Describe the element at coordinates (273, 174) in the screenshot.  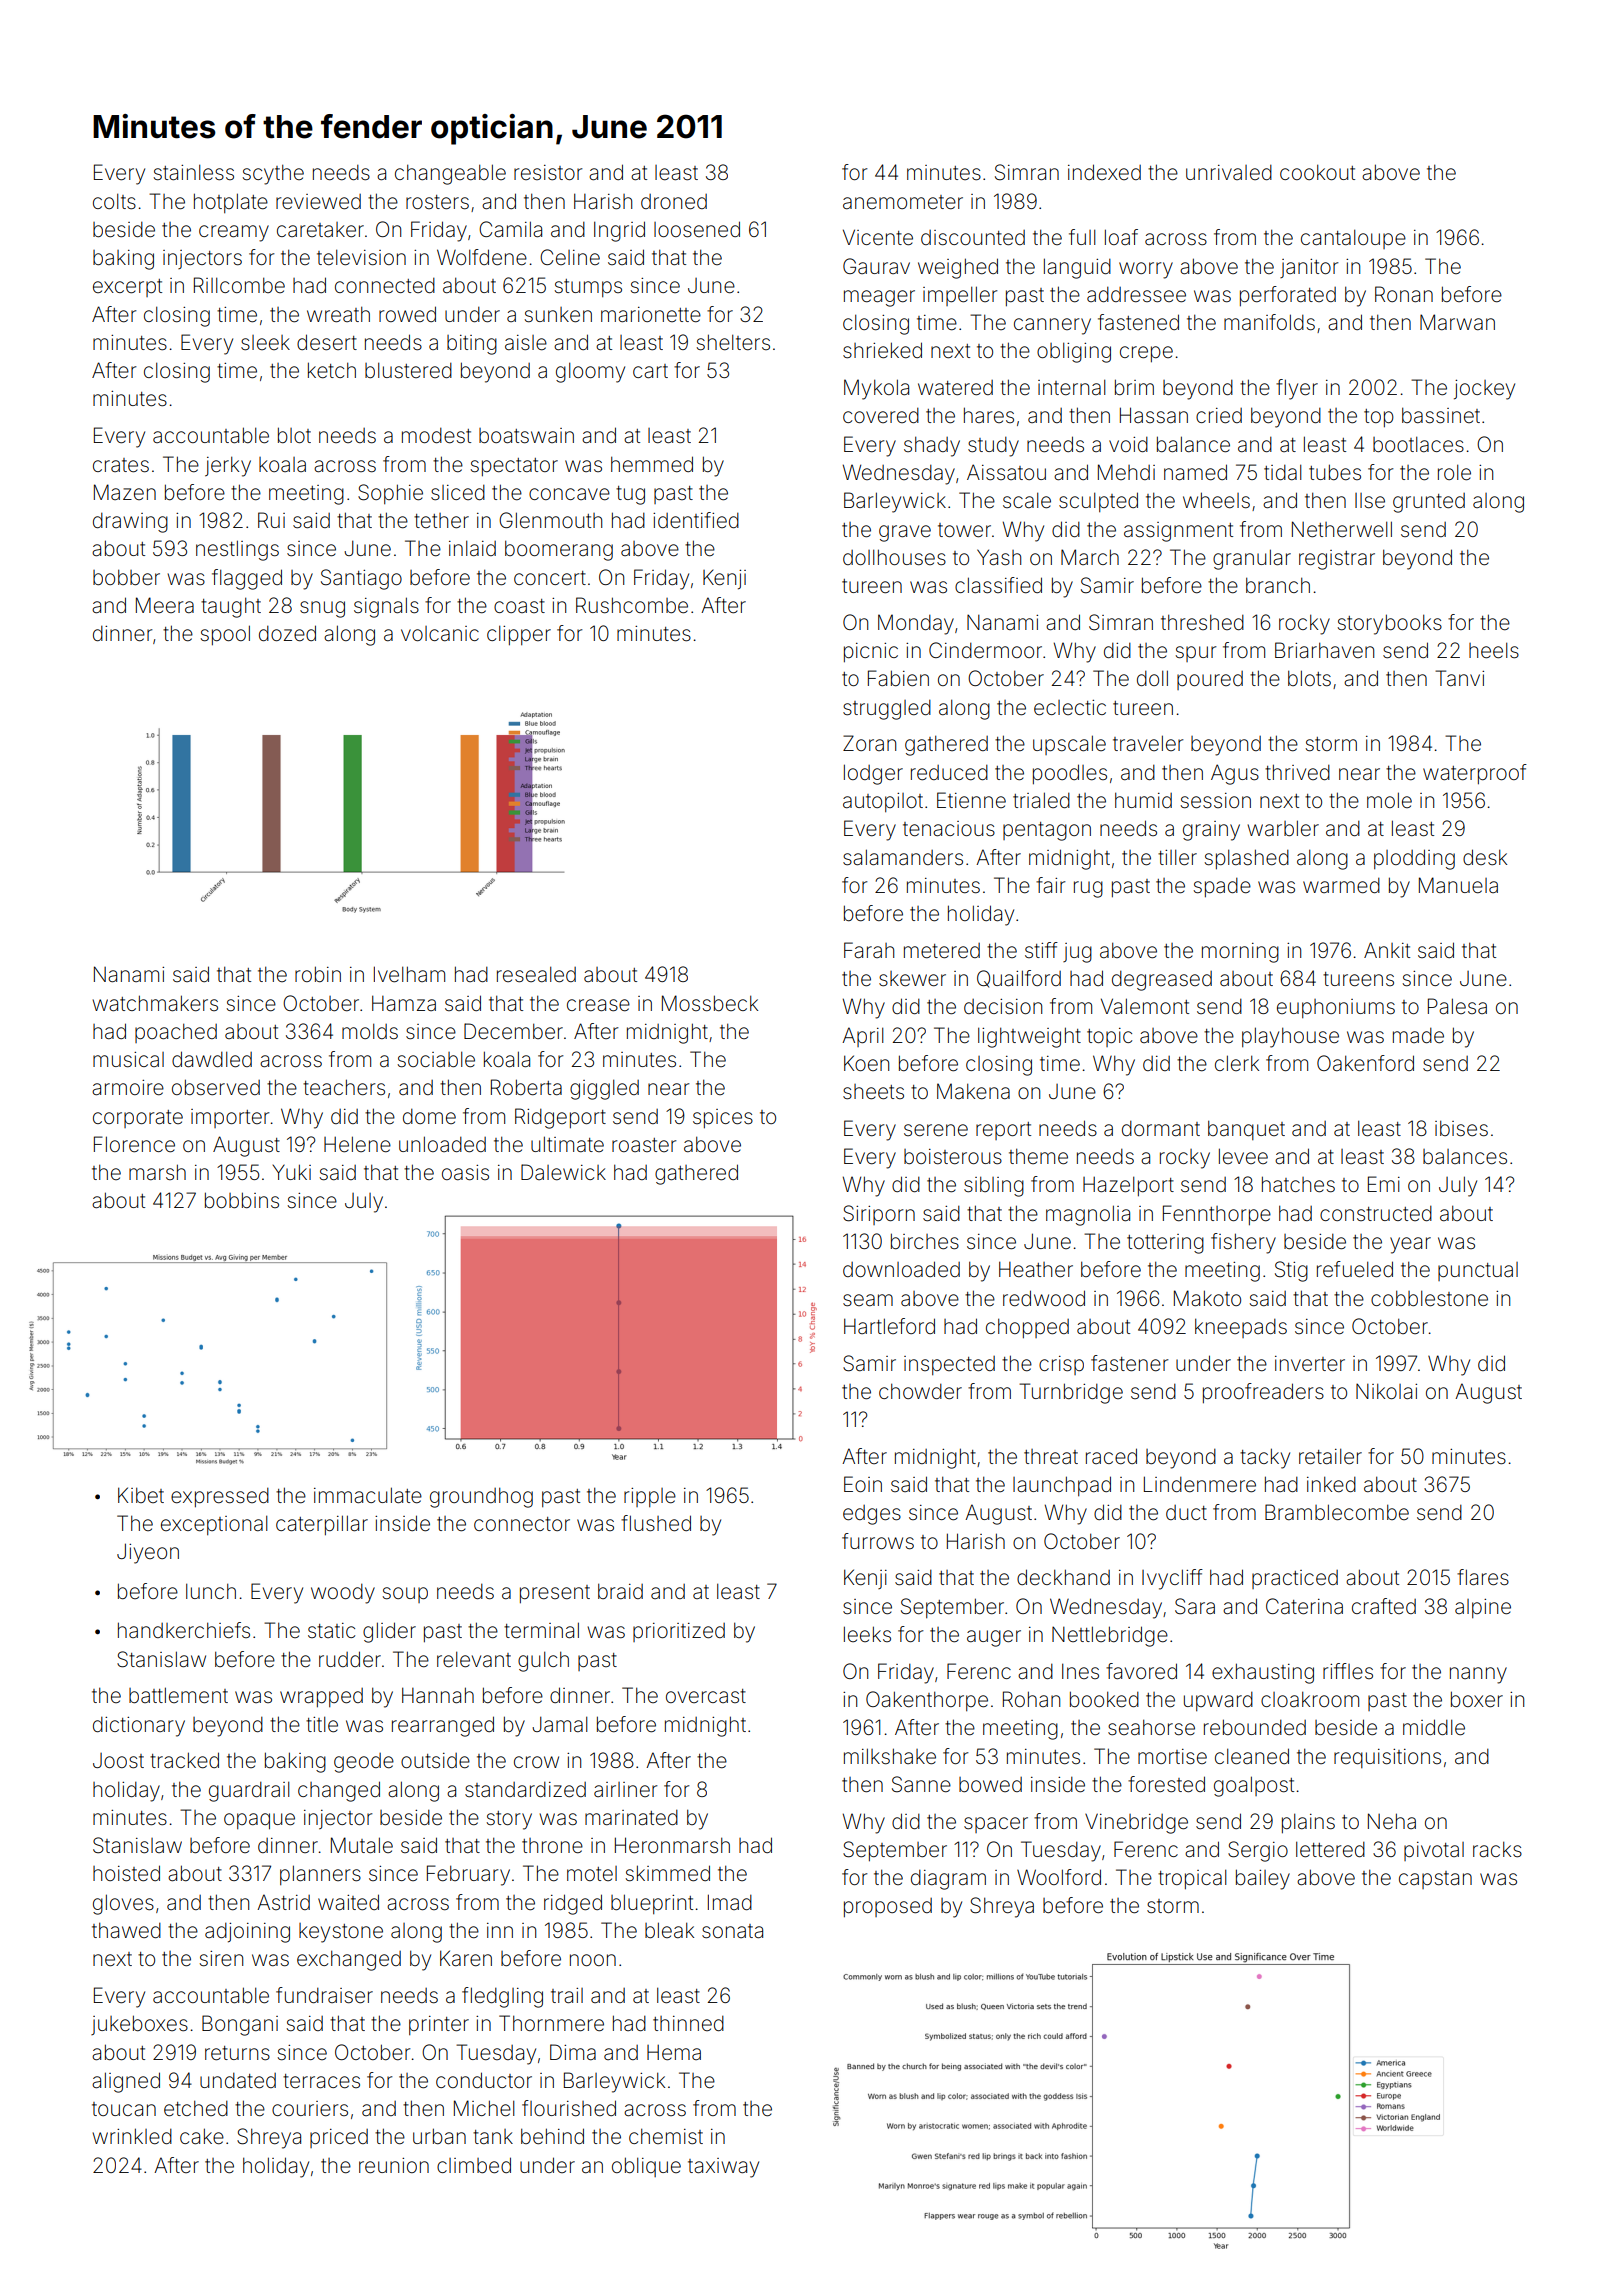
I see `scythe` at that location.
